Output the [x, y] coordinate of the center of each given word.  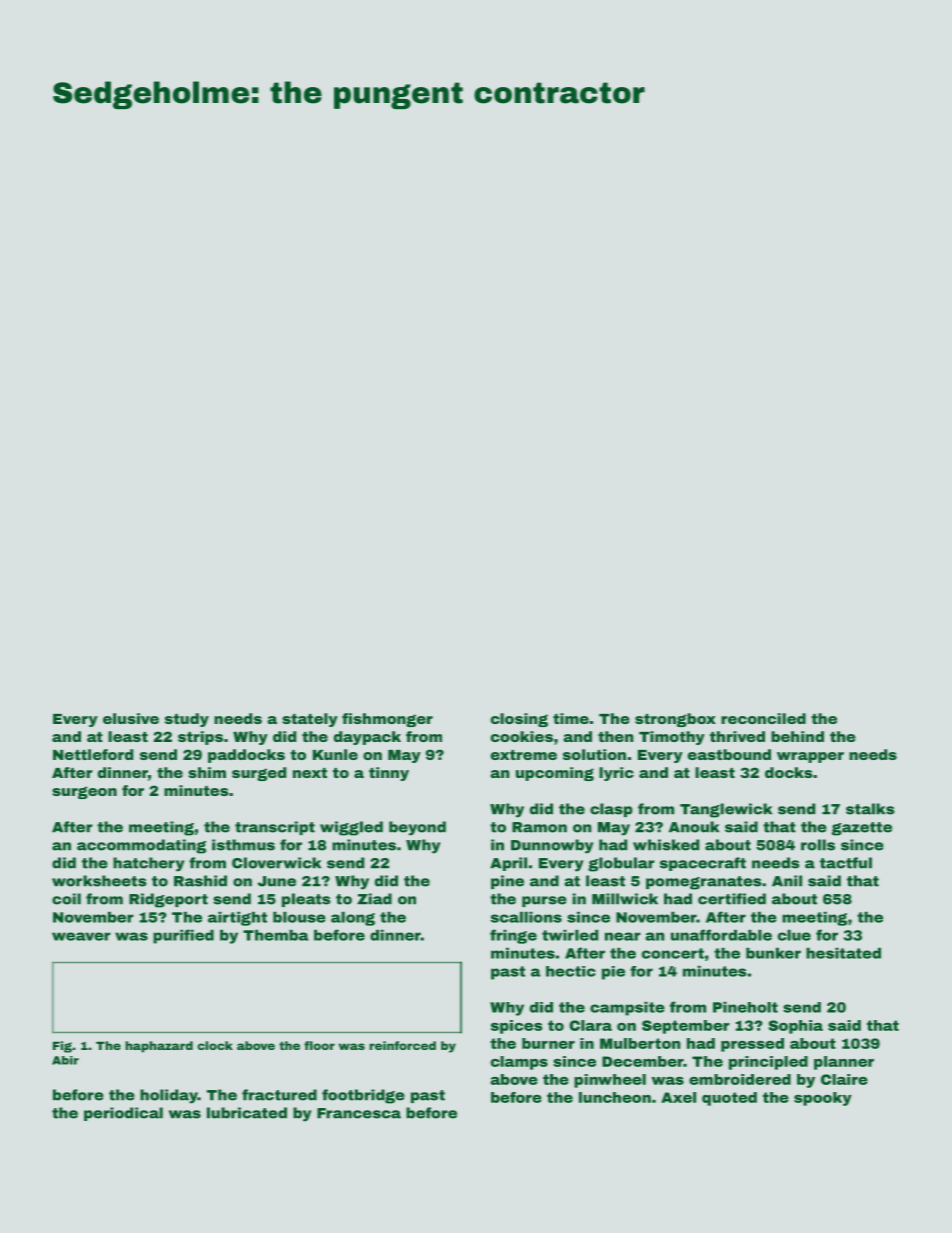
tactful [846, 863]
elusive [131, 718]
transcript [275, 828]
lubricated [247, 1113]
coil [66, 899]
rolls [818, 845]
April [508, 864]
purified [183, 936]
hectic [571, 971]
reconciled [763, 718]
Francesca [359, 1113]
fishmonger [387, 720]
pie [613, 973]
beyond [417, 828]
